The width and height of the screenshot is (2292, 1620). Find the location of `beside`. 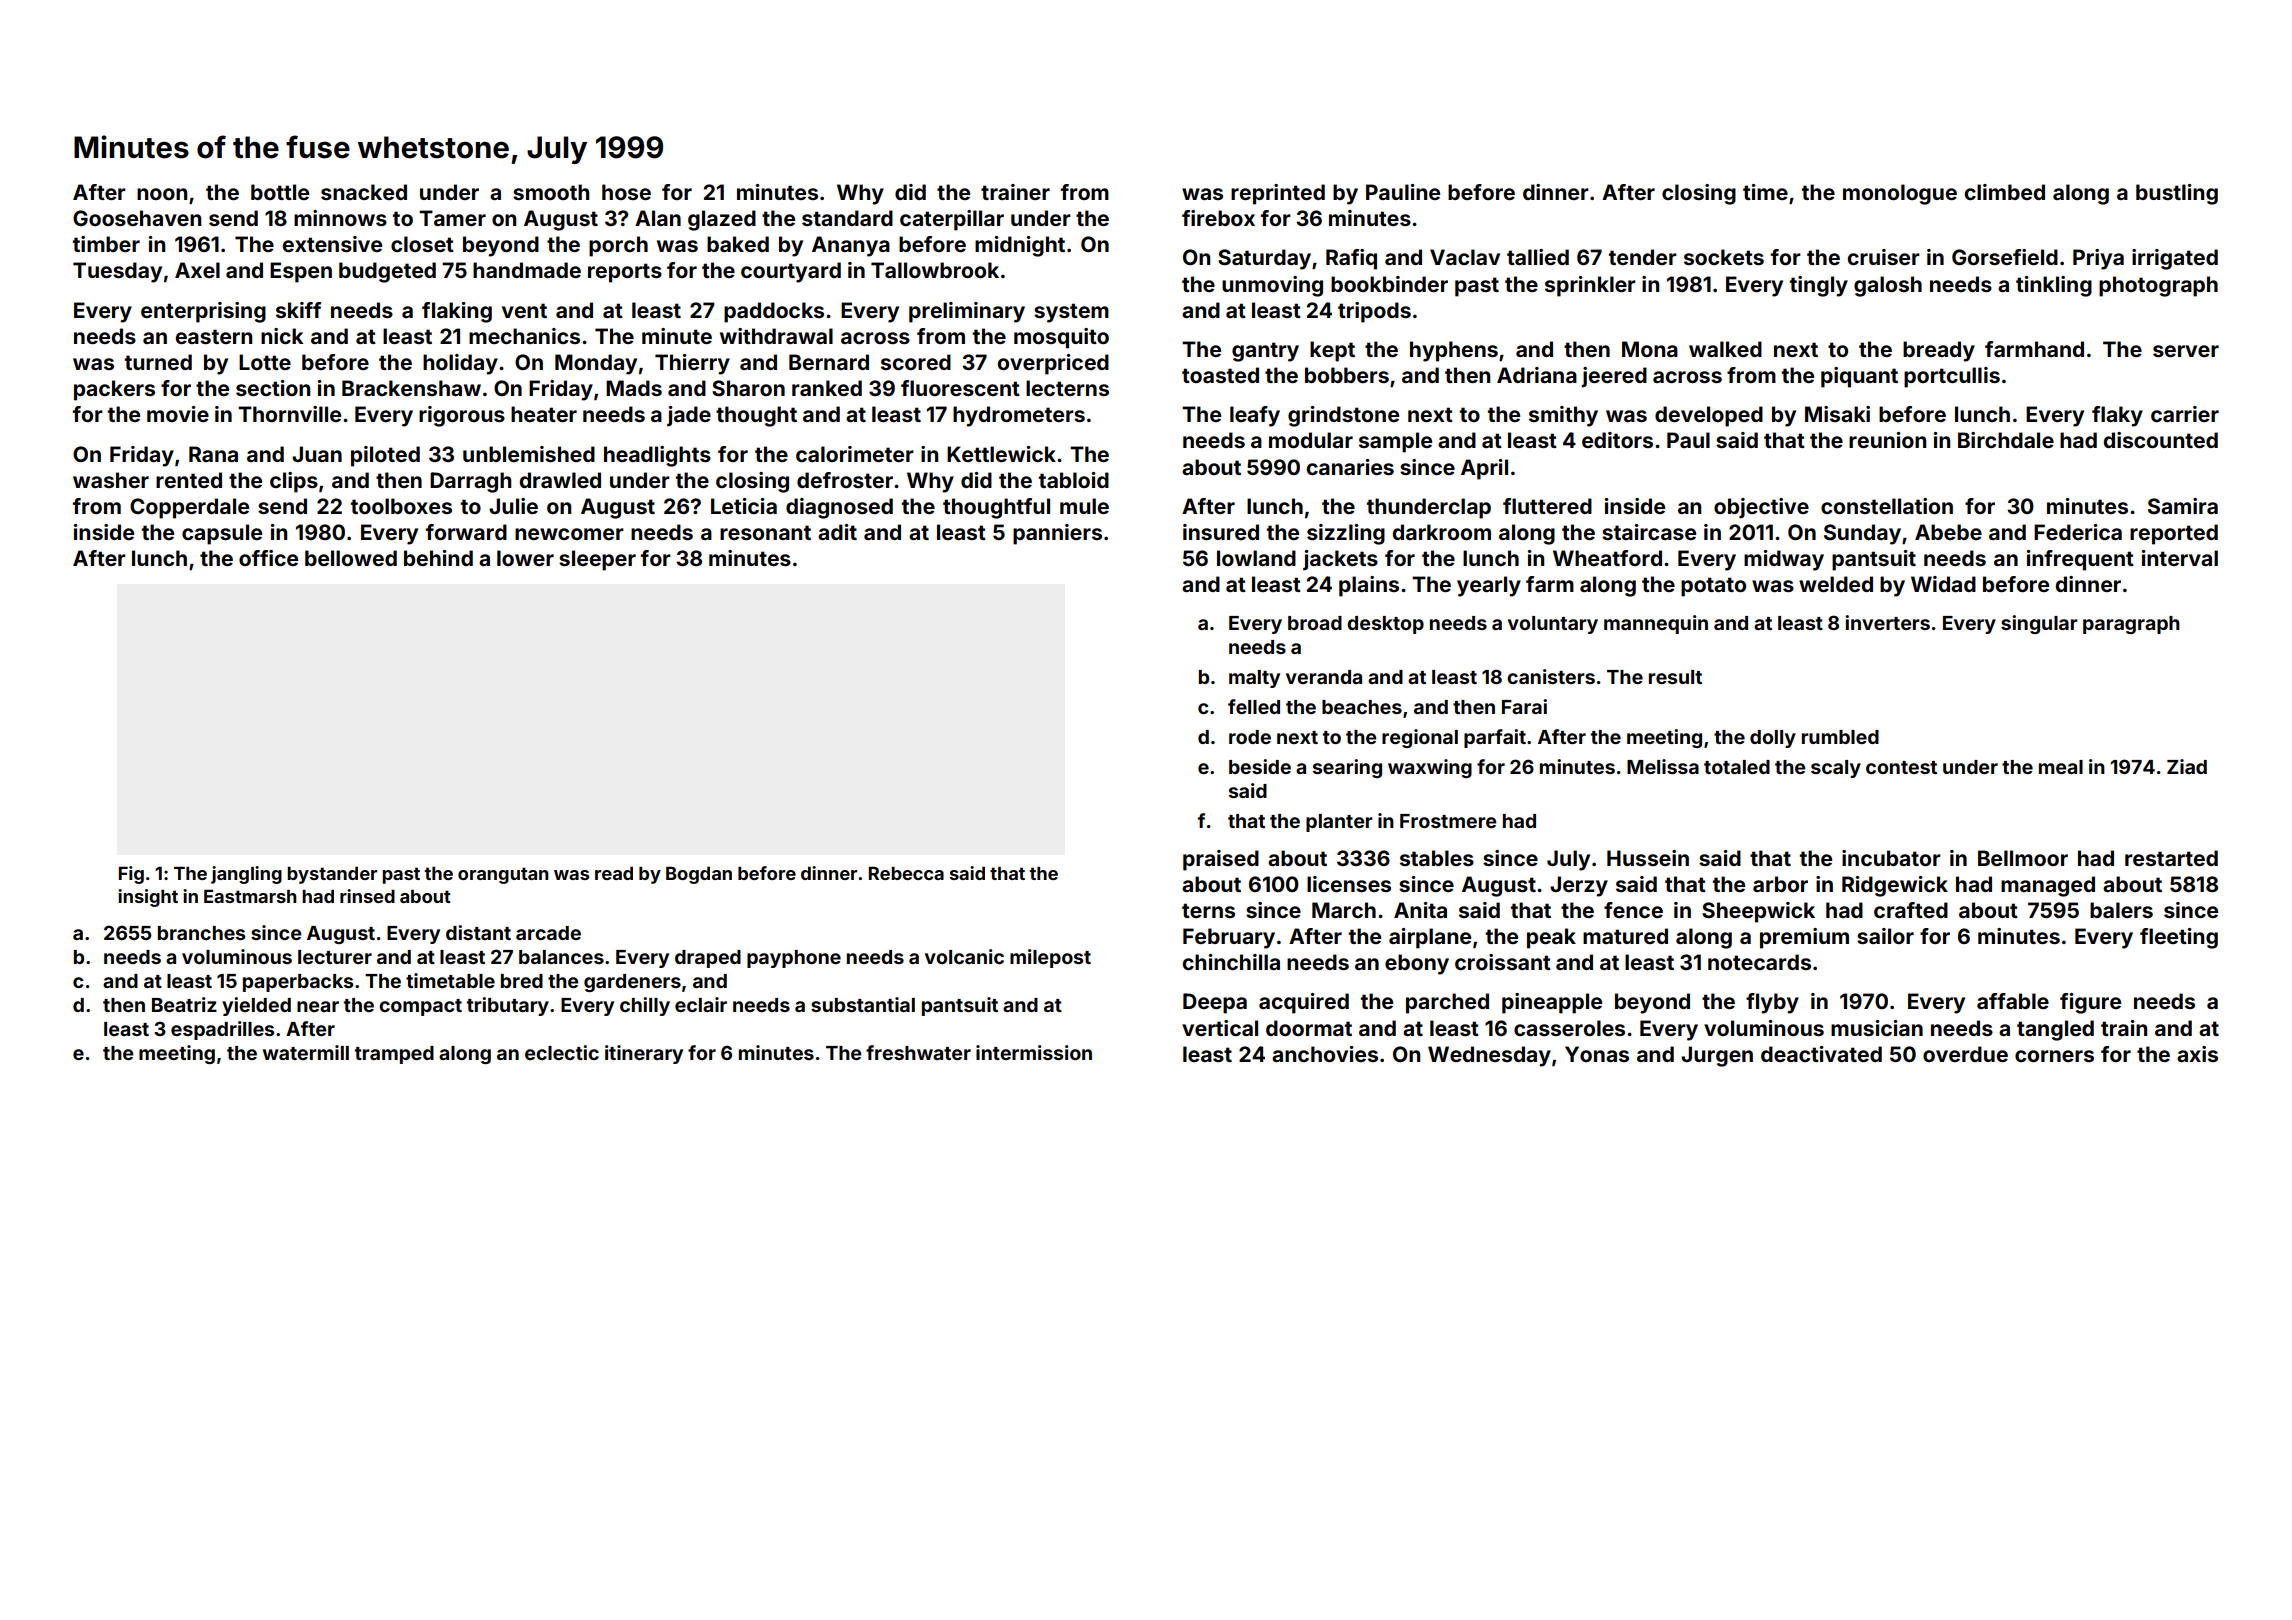

beside is located at coordinates (1260, 766).
